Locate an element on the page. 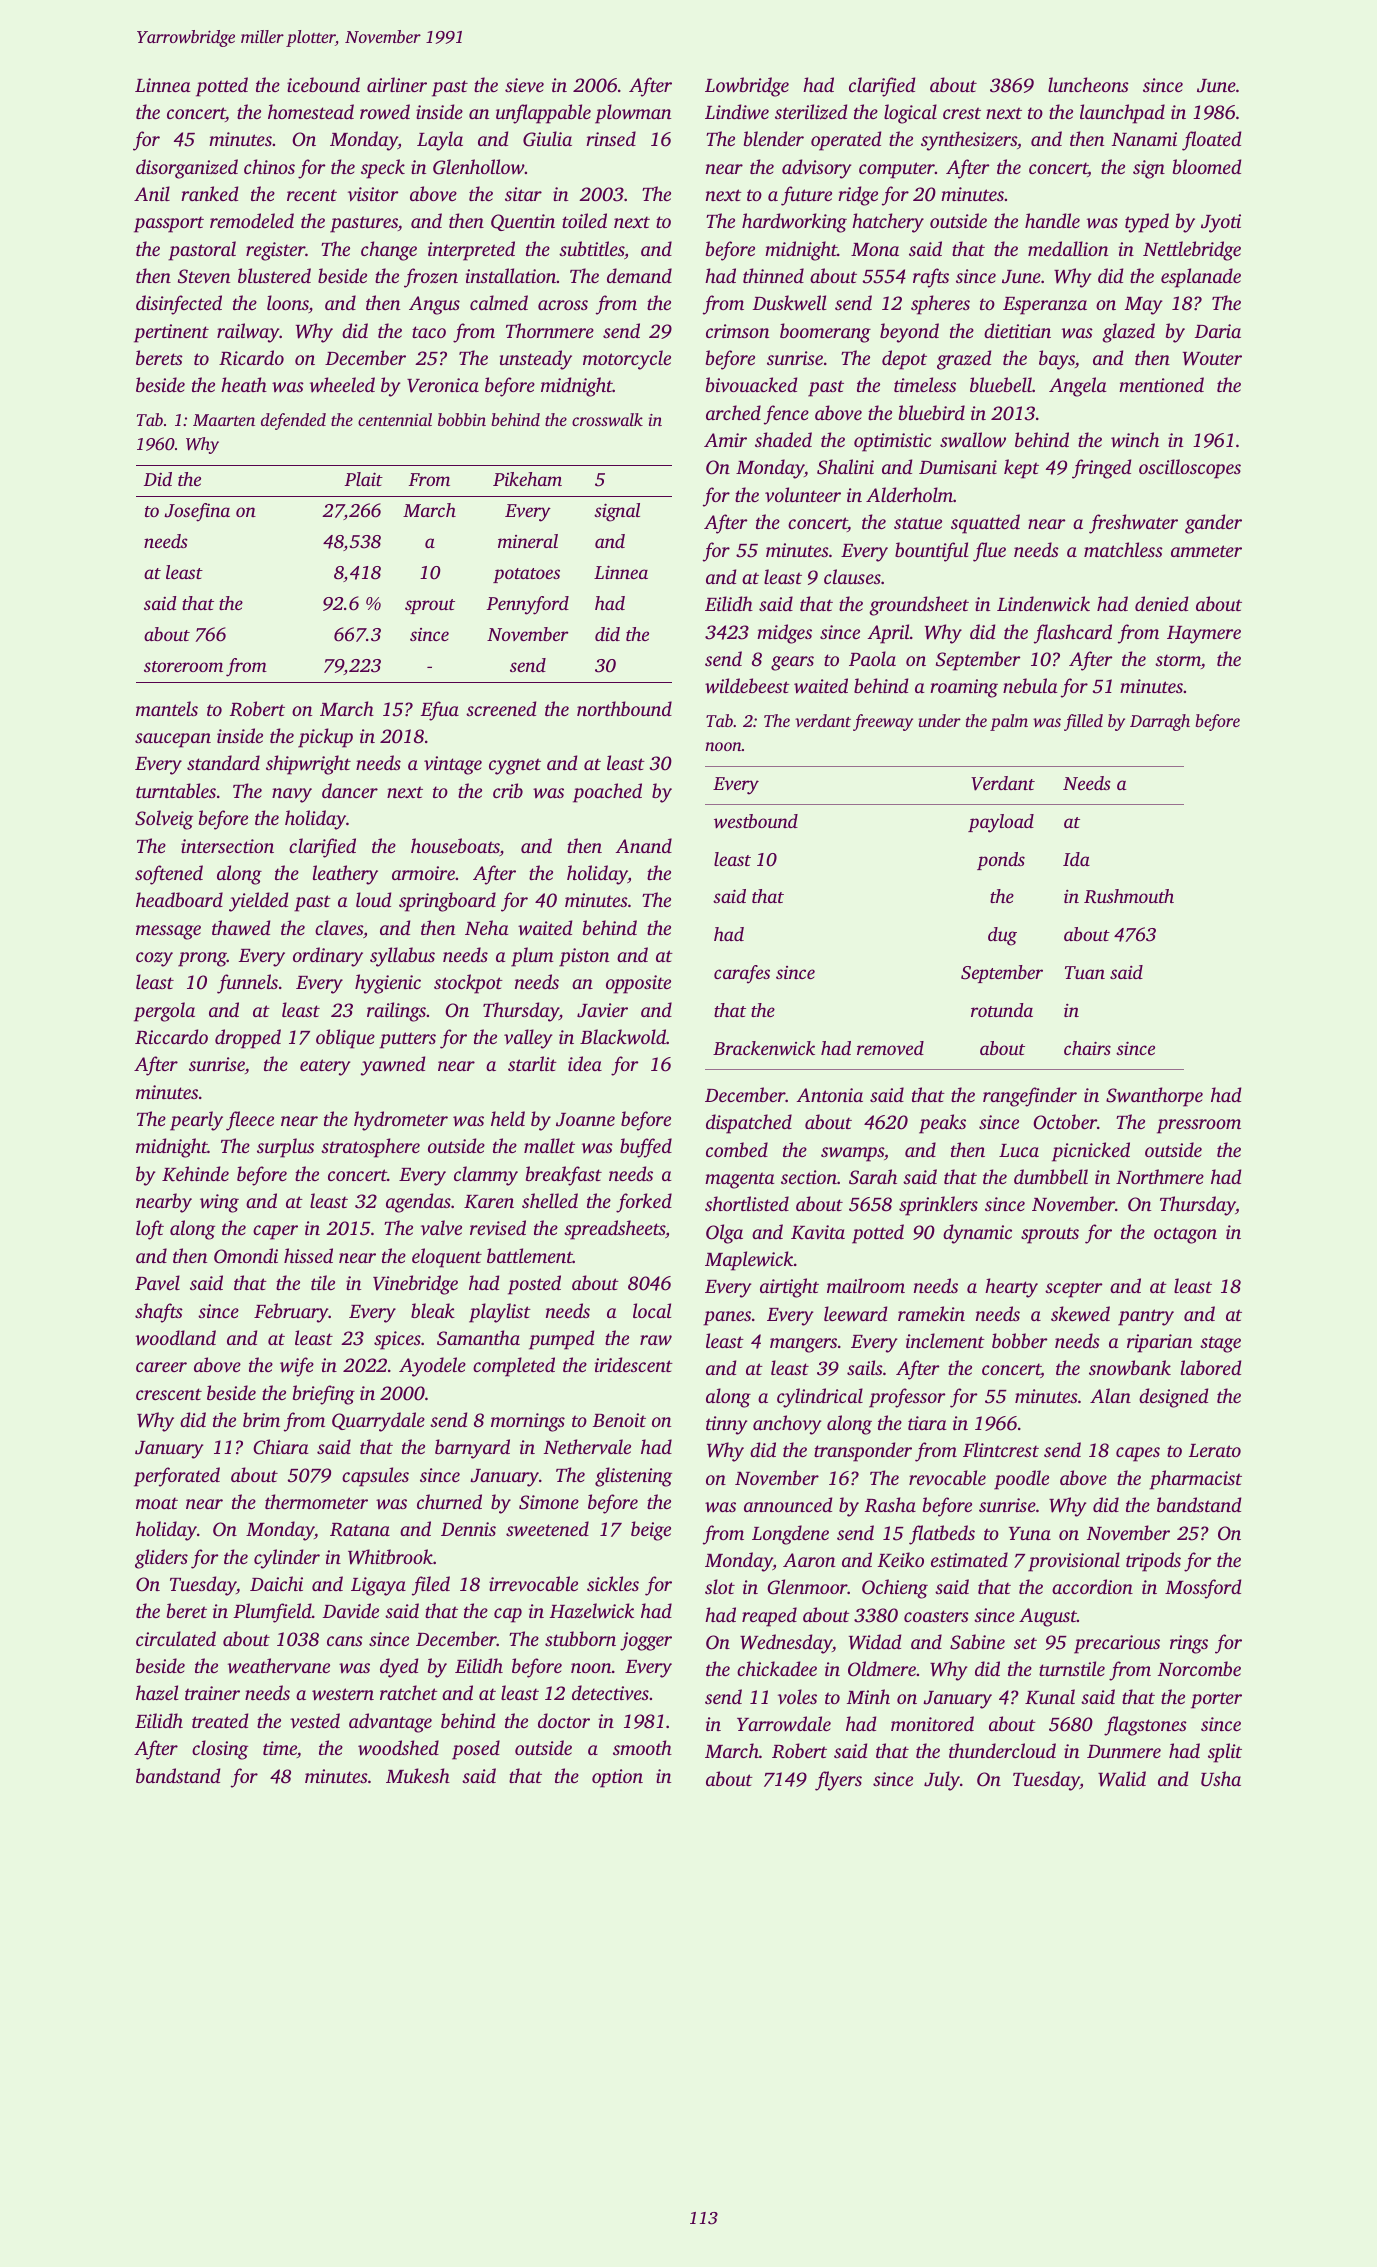 The height and width of the image is (2267, 1377). Mukesh is located at coordinates (418, 1775).
